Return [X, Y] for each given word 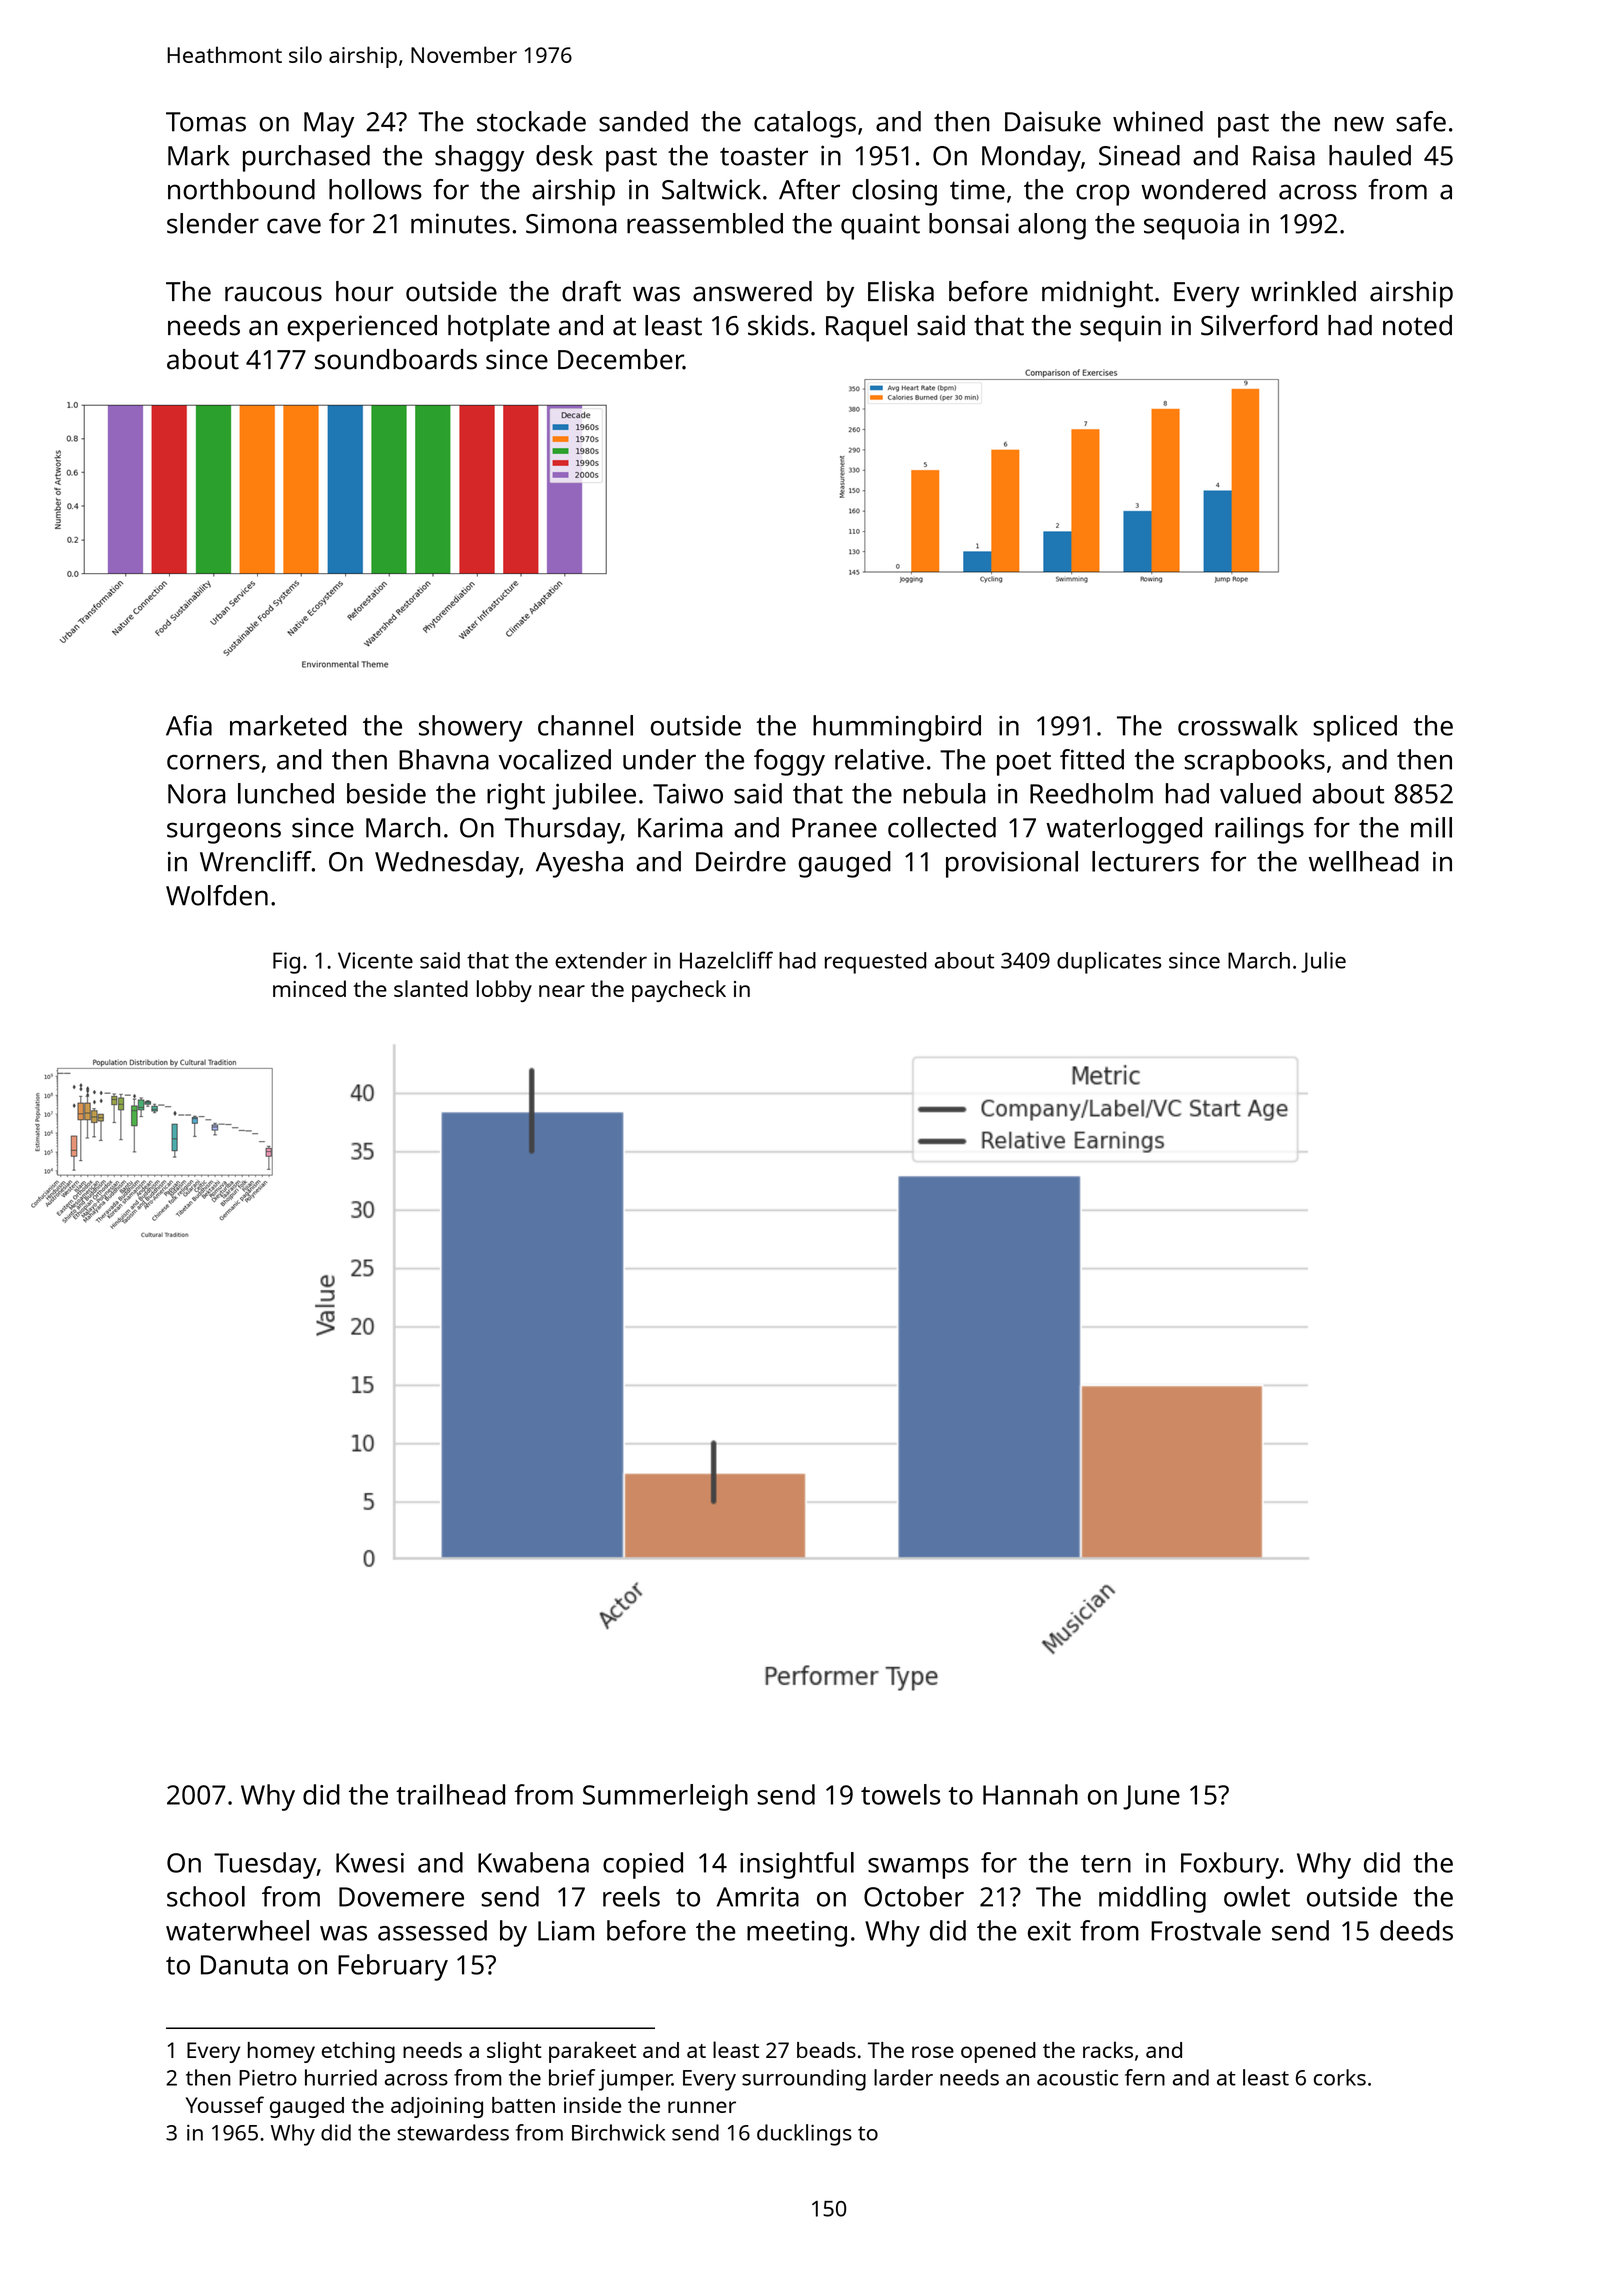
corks [1340, 2077]
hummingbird [897, 728]
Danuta [244, 1965]
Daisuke [1053, 121]
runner [702, 2107]
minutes [460, 223]
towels [901, 1794]
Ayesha [579, 864]
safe [1421, 121]
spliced [1355, 728]
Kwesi [370, 1863]
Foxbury [1230, 1865]
